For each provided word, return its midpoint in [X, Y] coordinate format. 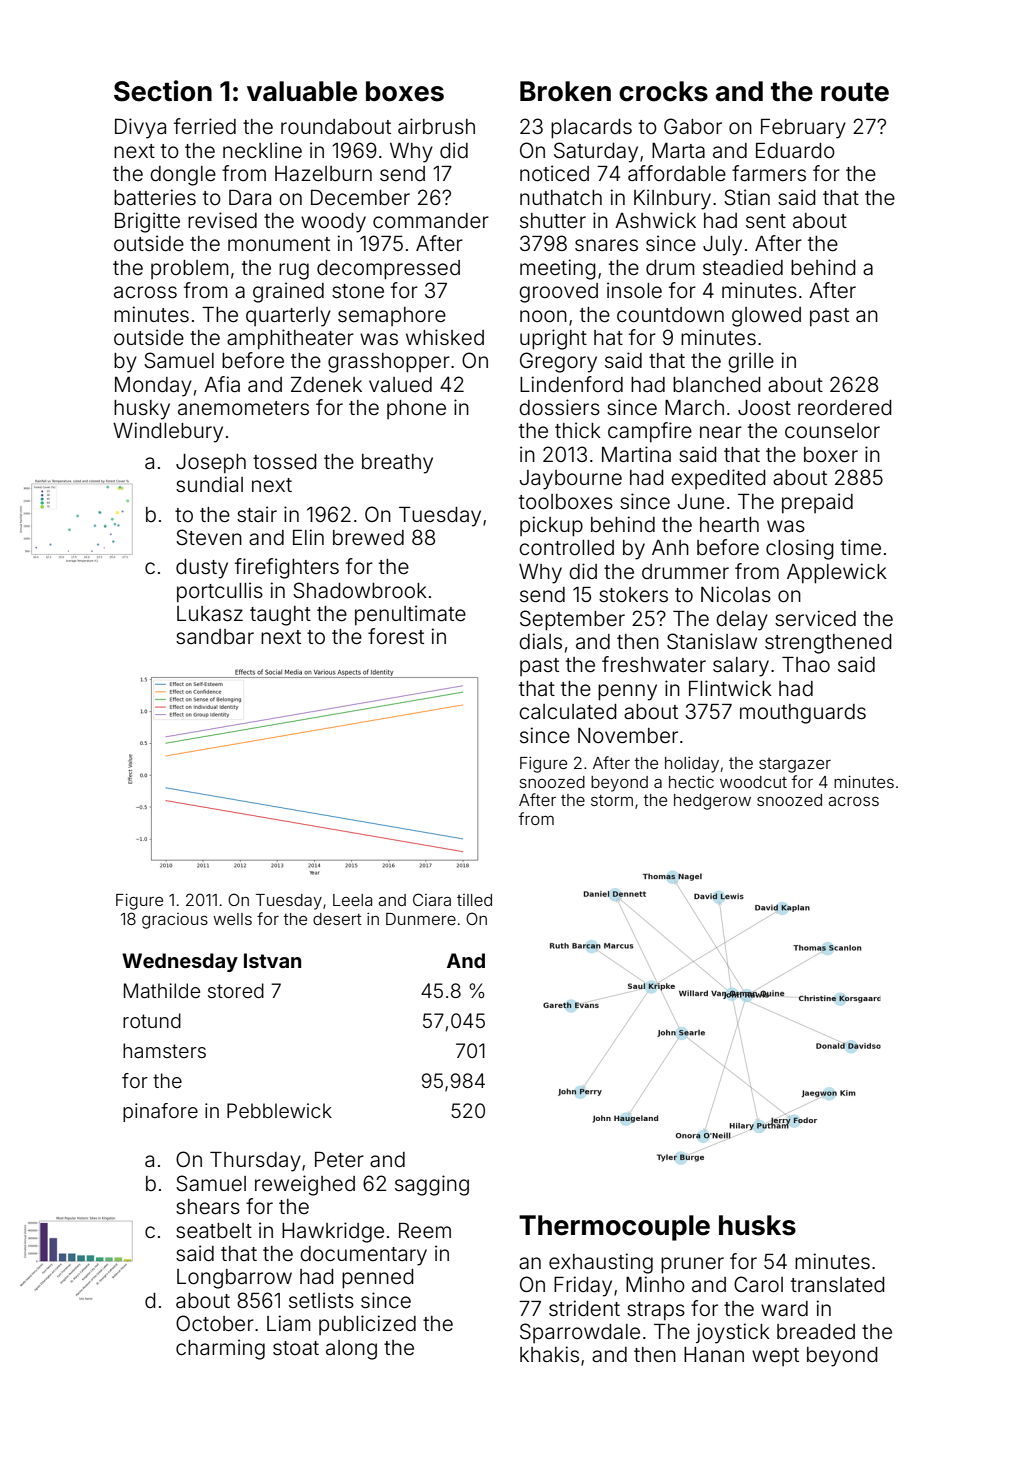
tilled [474, 900]
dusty [202, 569]
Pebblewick [279, 1110]
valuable [302, 91]
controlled [566, 548]
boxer [831, 455]
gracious [175, 921]
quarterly [288, 317]
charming [220, 1349]
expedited [718, 479]
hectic [691, 781]
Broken [565, 91]
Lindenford [571, 384]
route [855, 92]
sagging [432, 1185]
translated [837, 1285]
